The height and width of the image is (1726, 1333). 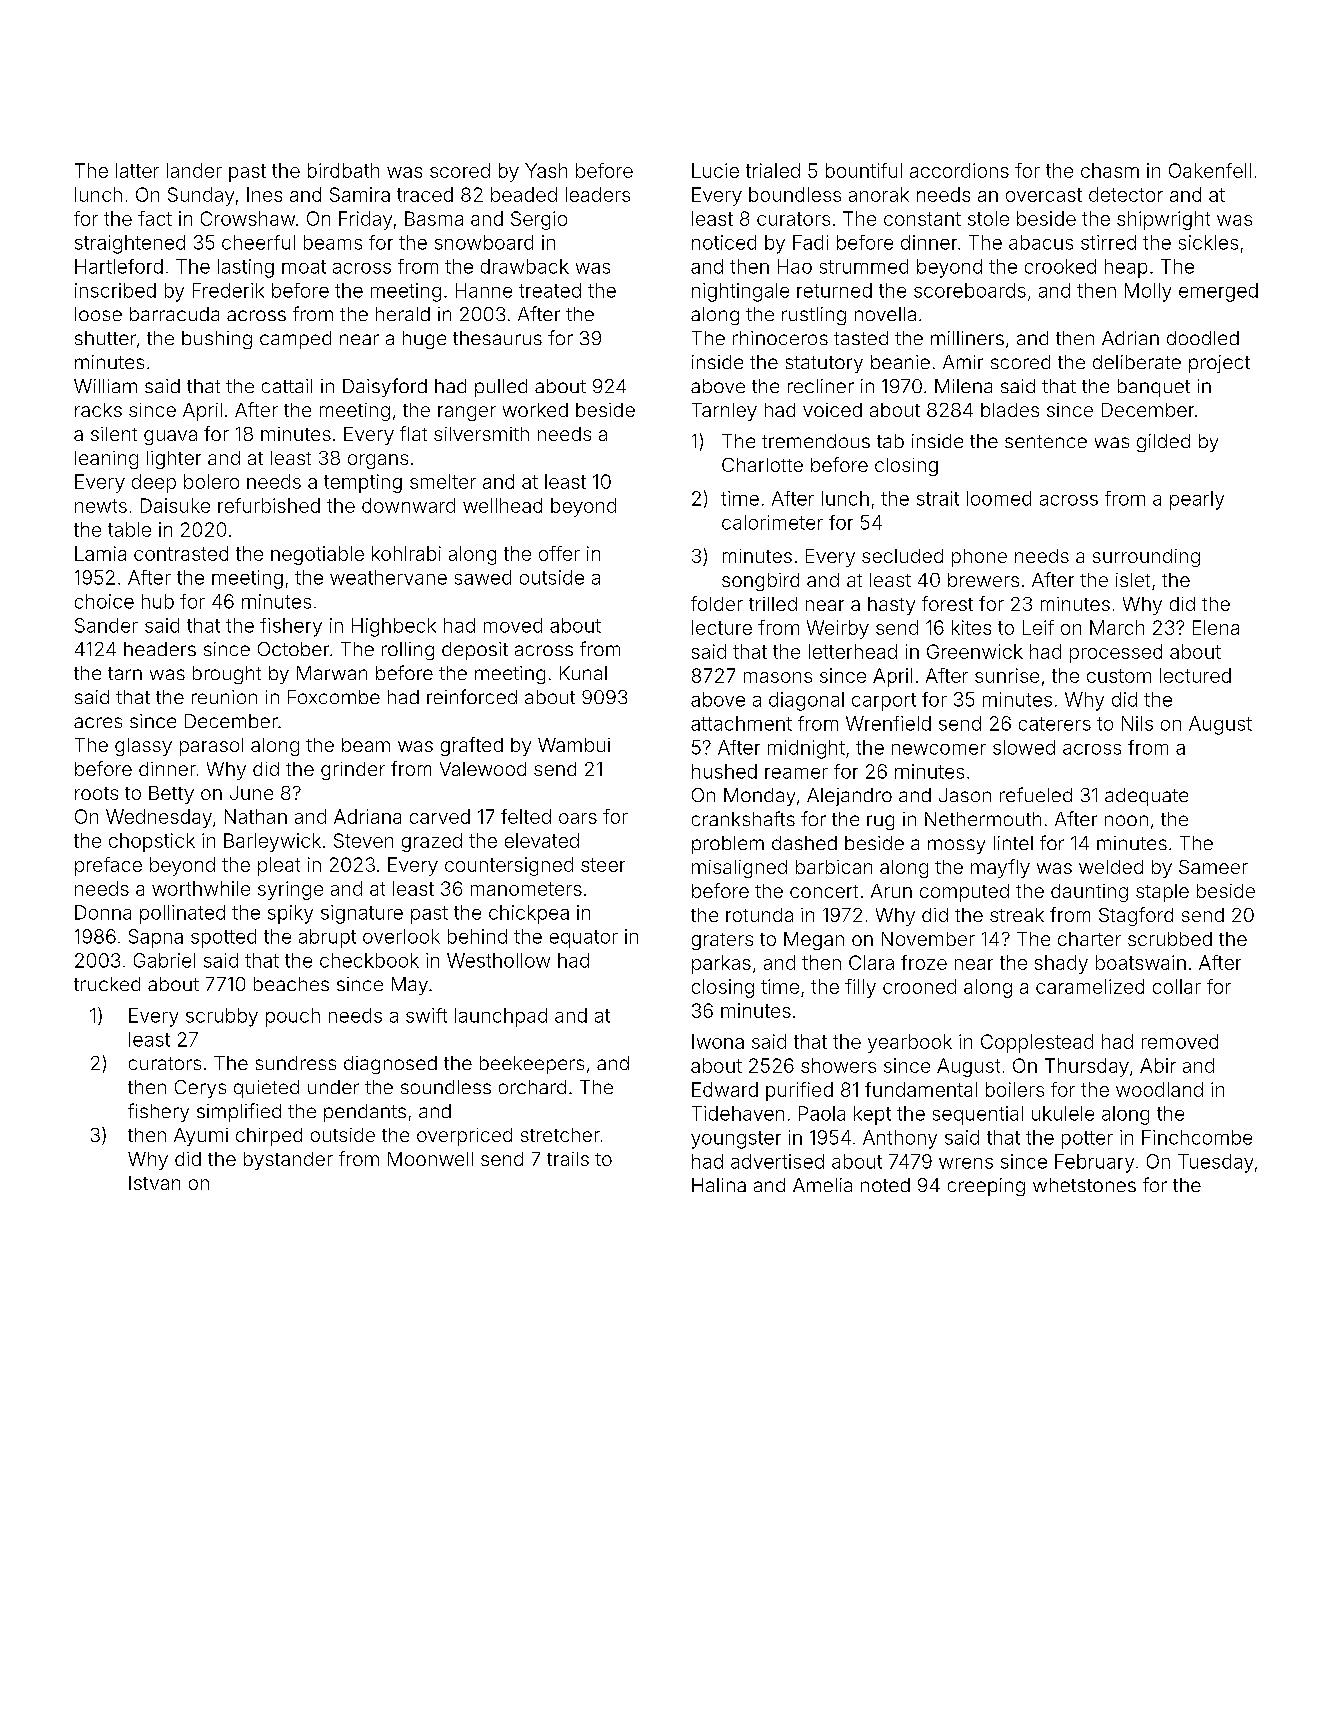 I want to click on Daisyford, so click(x=385, y=387).
